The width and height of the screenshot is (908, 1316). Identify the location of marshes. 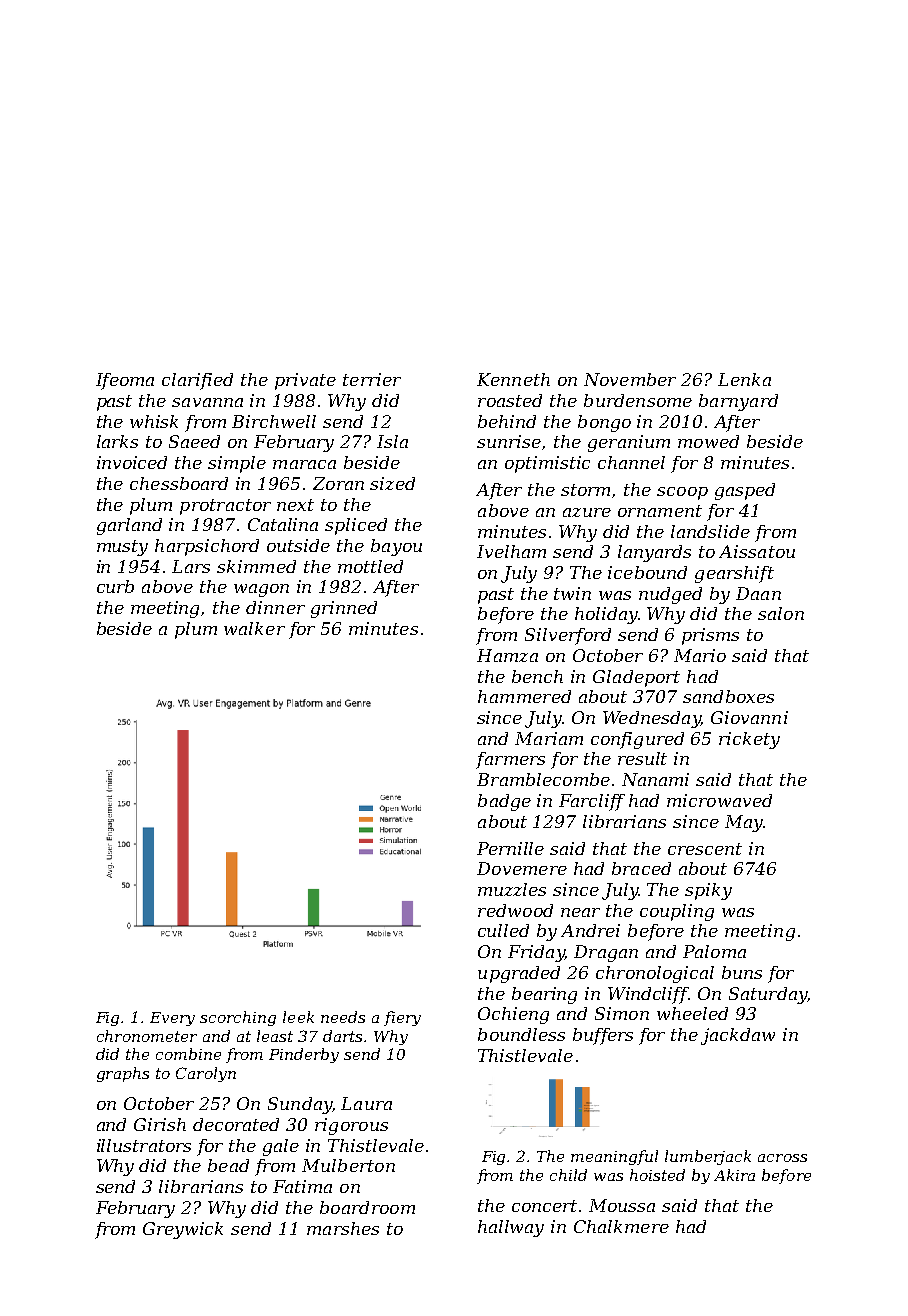
(343, 1228).
